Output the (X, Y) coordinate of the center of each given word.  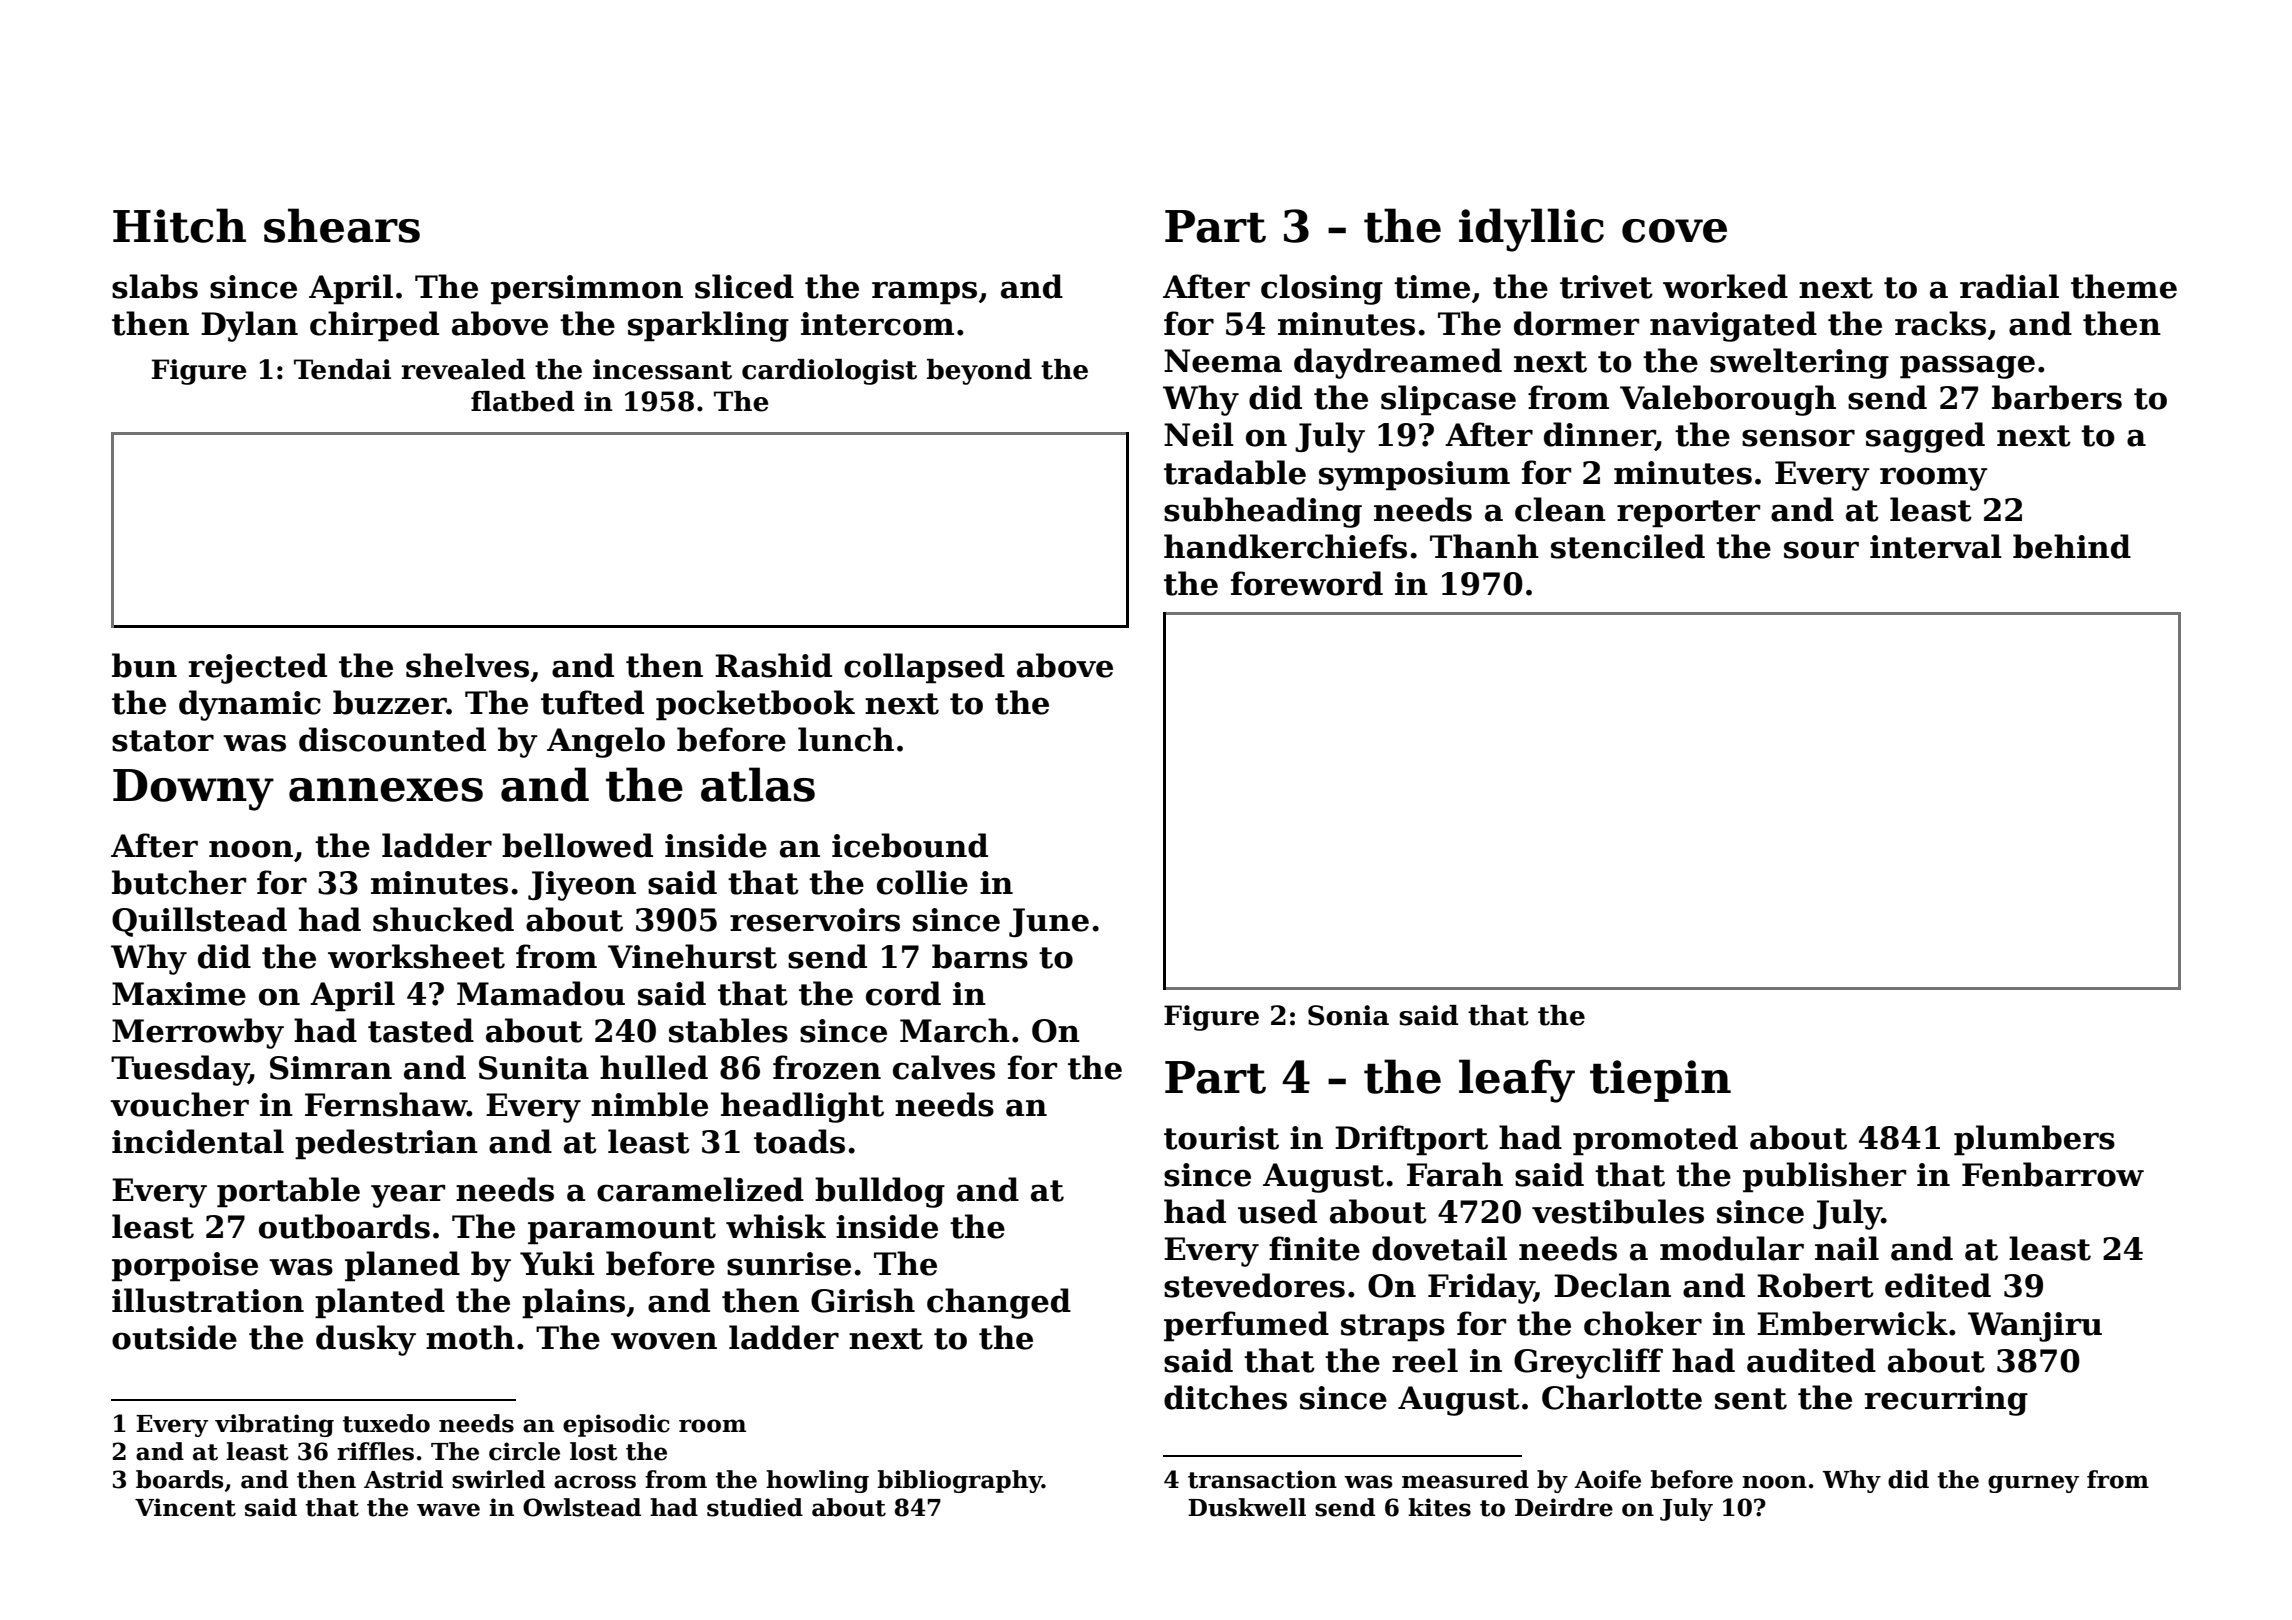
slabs (155, 286)
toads (799, 1141)
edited (1938, 1285)
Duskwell (1247, 1507)
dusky (366, 1340)
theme (2124, 286)
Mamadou (541, 993)
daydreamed (1398, 363)
